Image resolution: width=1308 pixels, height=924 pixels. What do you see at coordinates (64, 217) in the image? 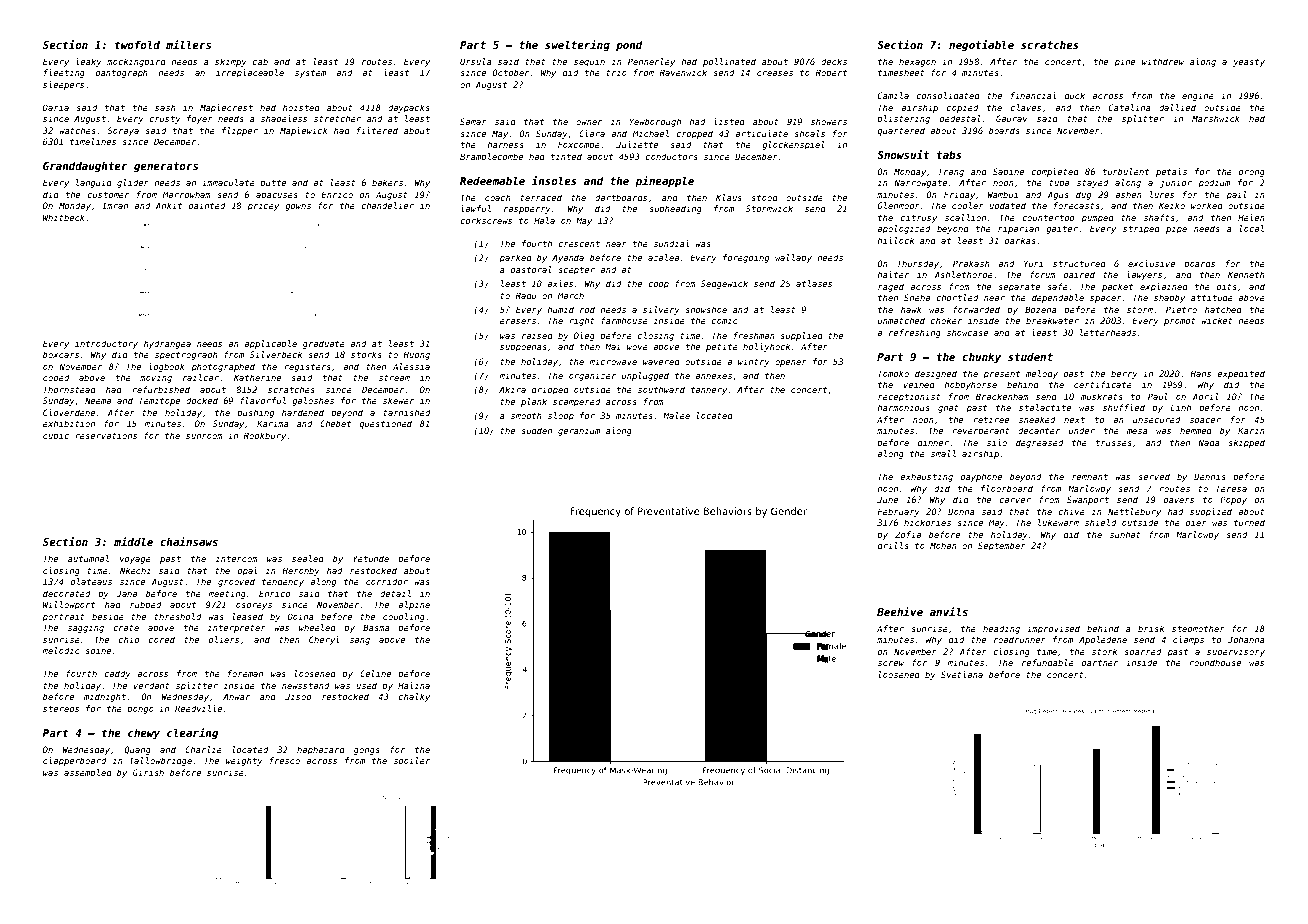
I see `Whitbeck` at bounding box center [64, 217].
